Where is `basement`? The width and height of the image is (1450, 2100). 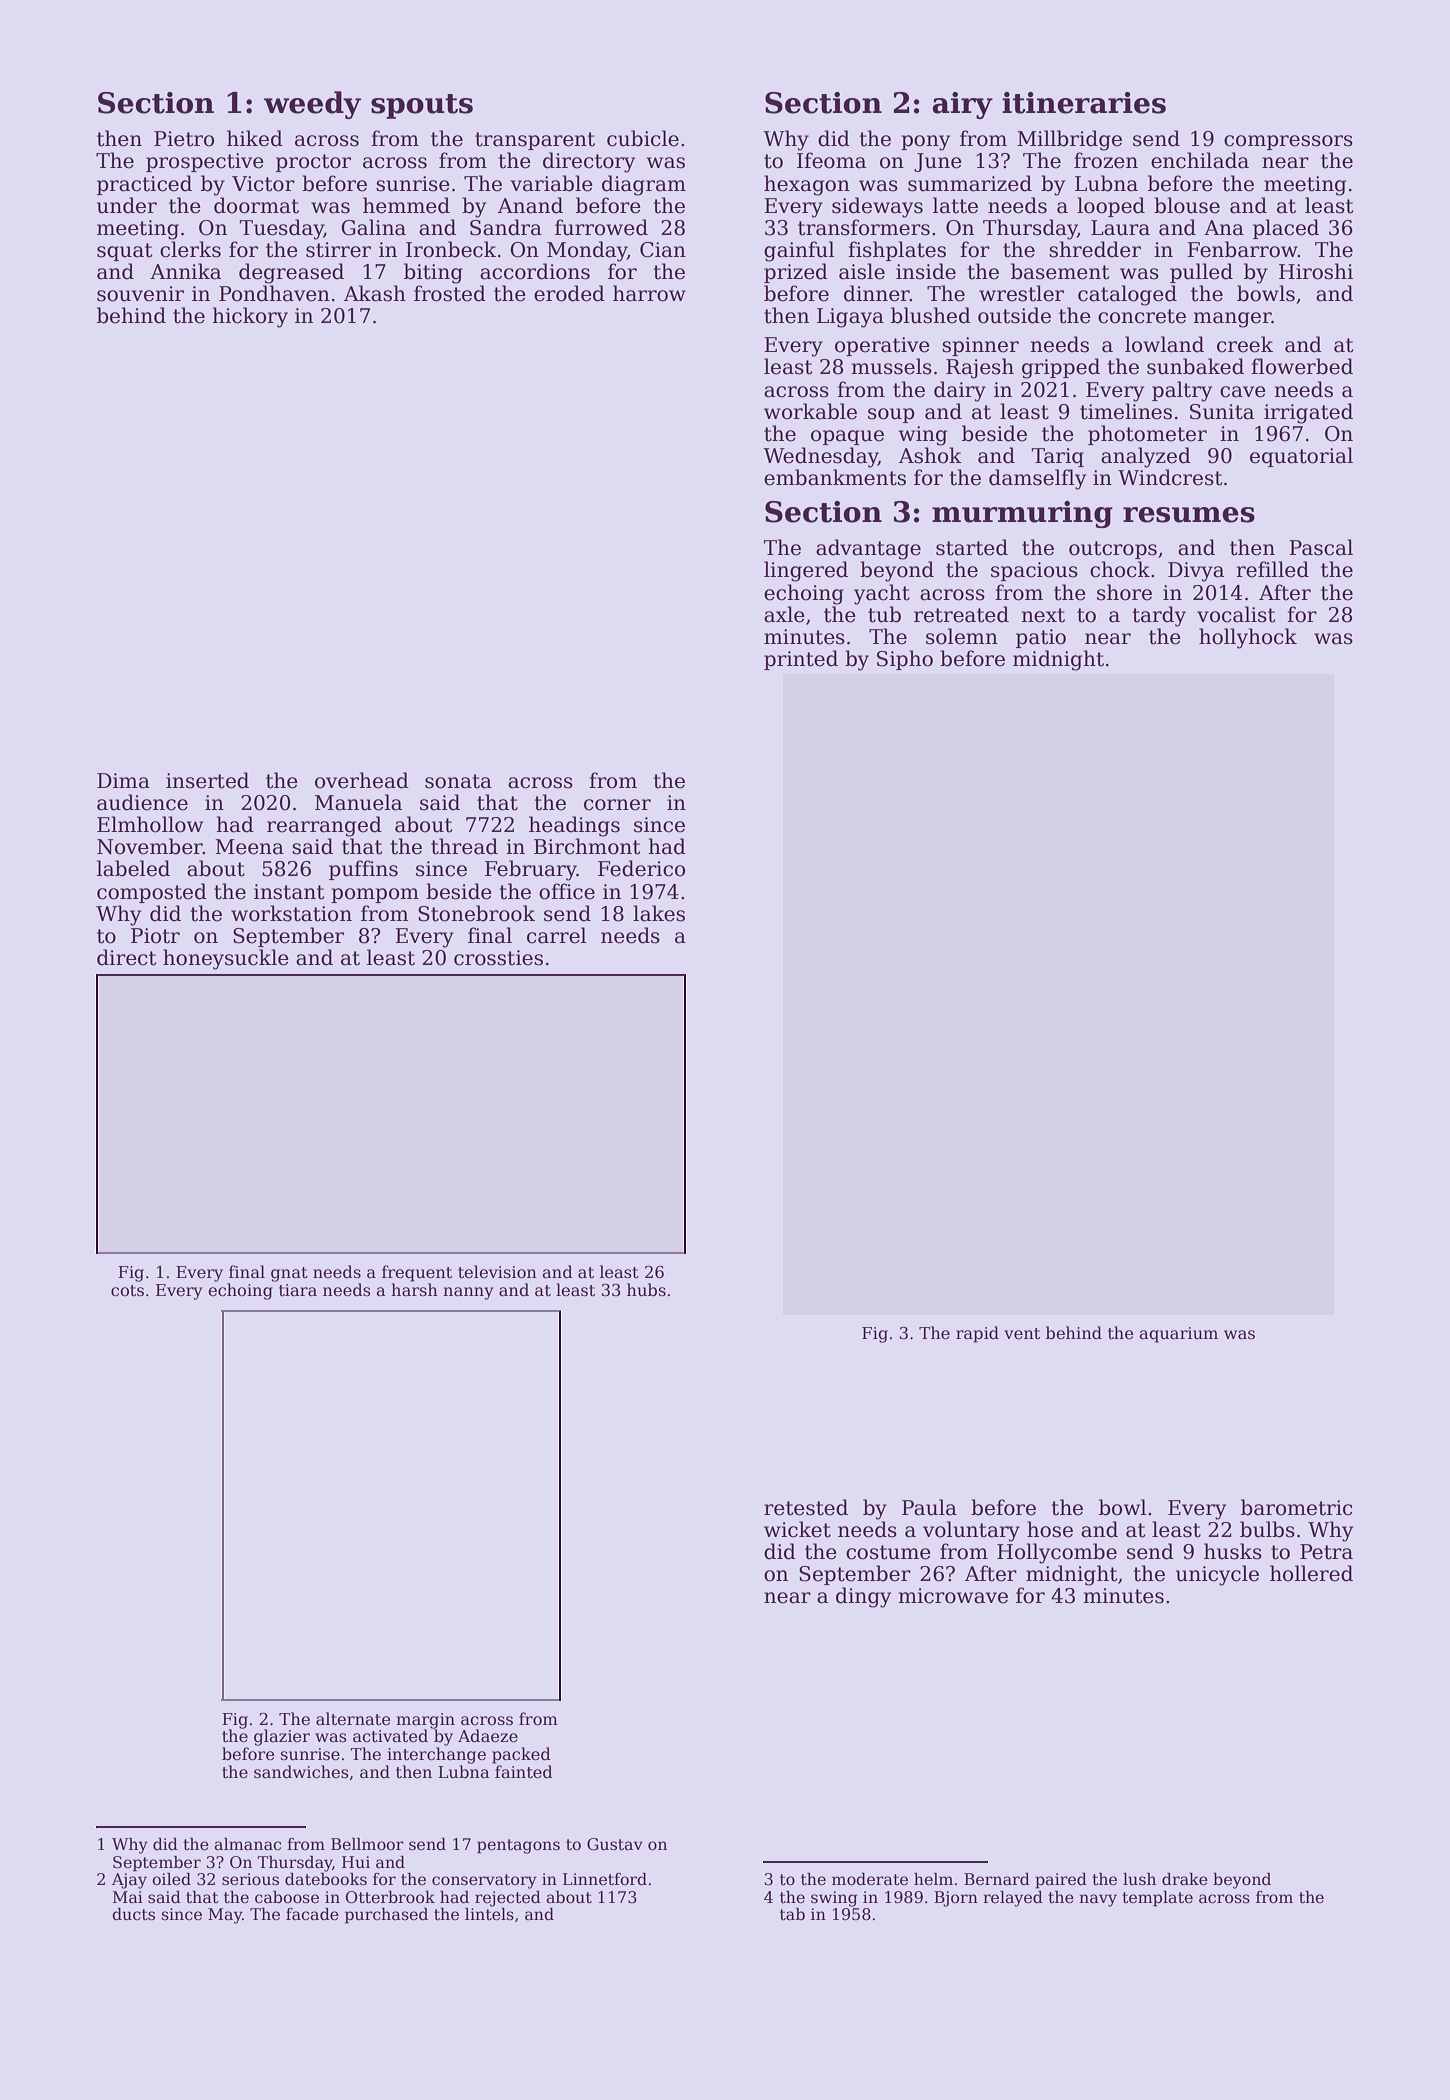 basement is located at coordinates (1060, 271).
